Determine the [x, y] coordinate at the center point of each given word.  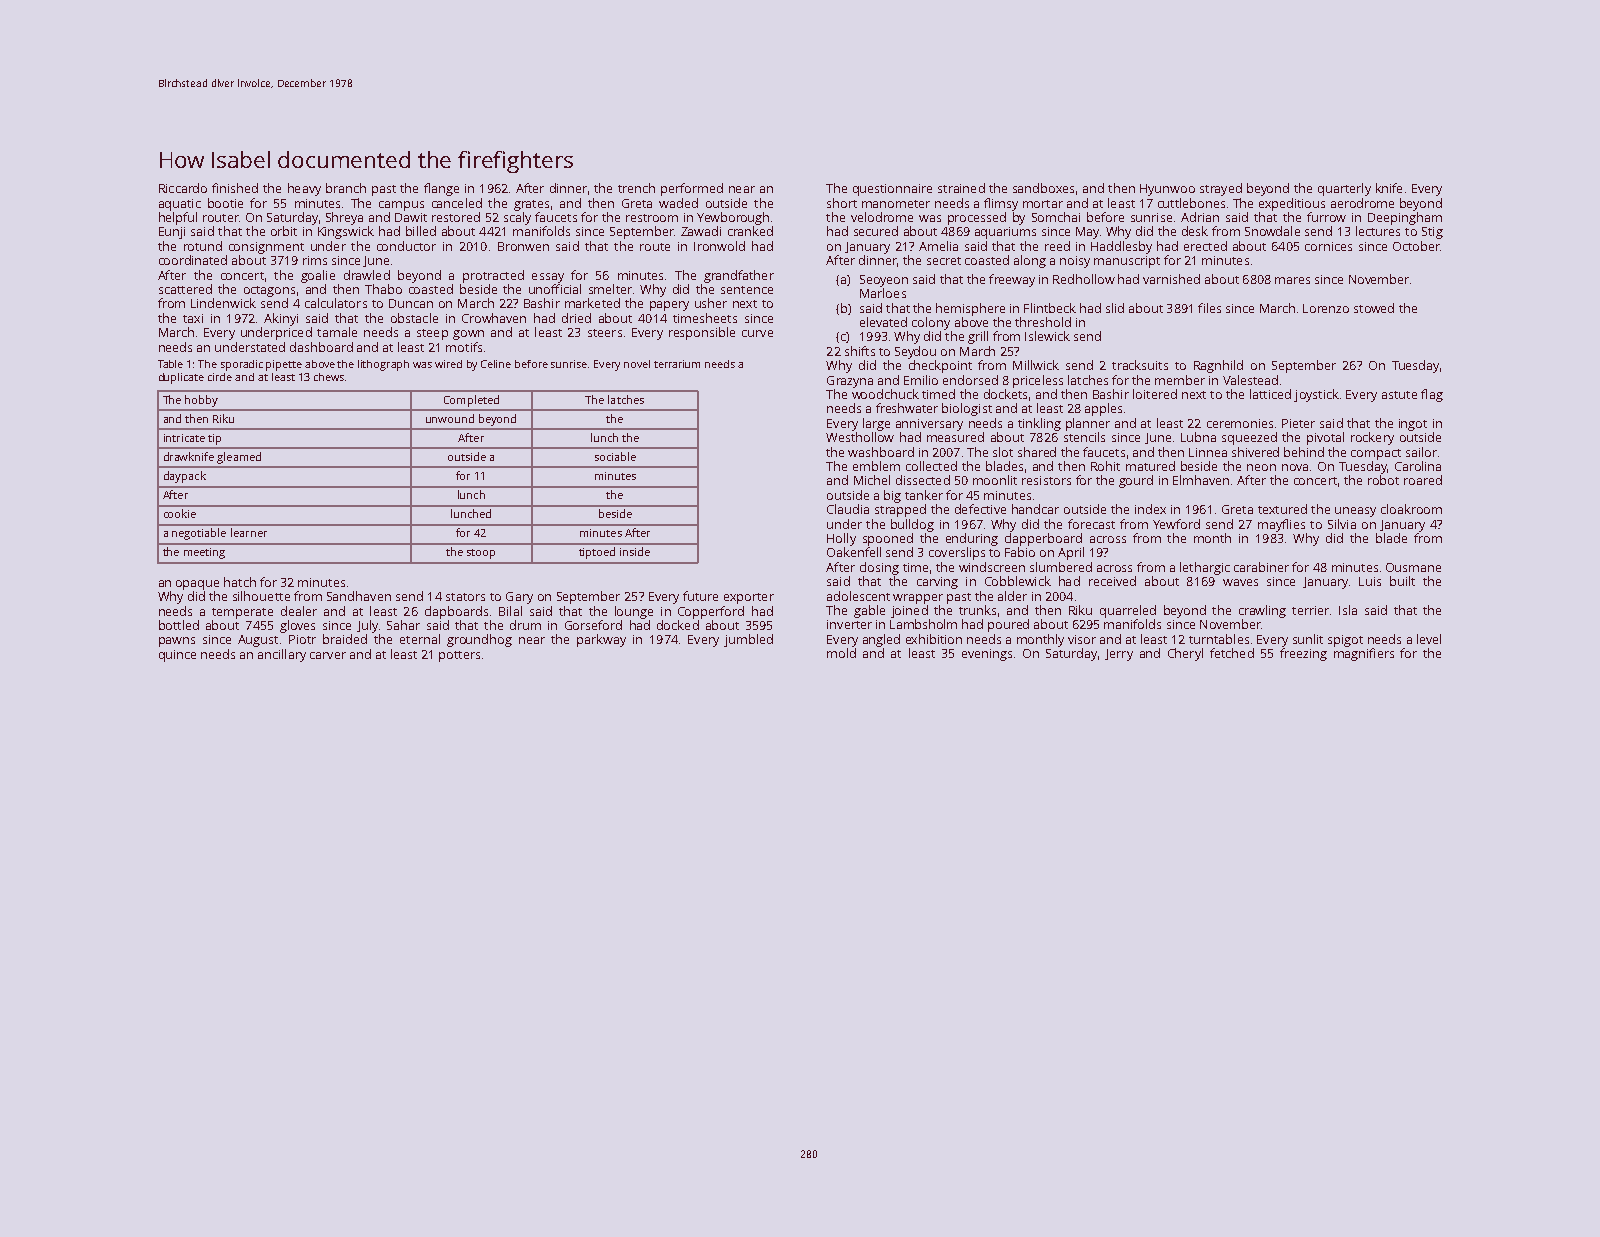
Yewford [1176, 524]
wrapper [918, 599]
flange [441, 189]
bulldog [912, 525]
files [1209, 308]
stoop [481, 554]
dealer [299, 611]
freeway [1012, 280]
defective [980, 509]
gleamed [239, 458]
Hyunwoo [1167, 190]
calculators [336, 303]
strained [961, 188]
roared [1423, 480]
